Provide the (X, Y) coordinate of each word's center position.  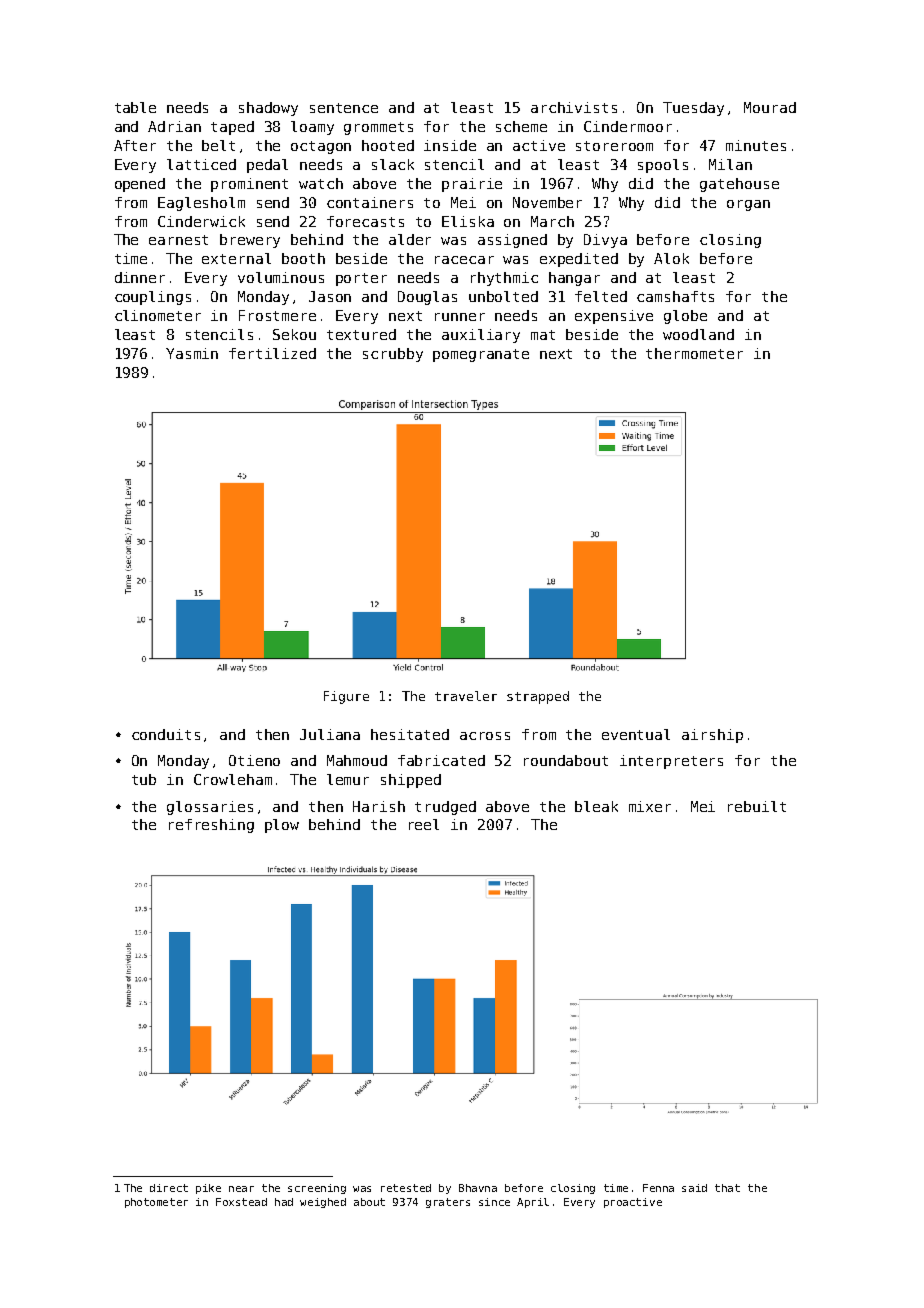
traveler (466, 696)
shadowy (268, 109)
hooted (388, 145)
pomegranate (481, 355)
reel (424, 824)
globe (685, 317)
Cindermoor (628, 126)
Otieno (254, 760)
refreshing (211, 826)
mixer (650, 806)
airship (712, 736)
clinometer (158, 315)
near (241, 1189)
